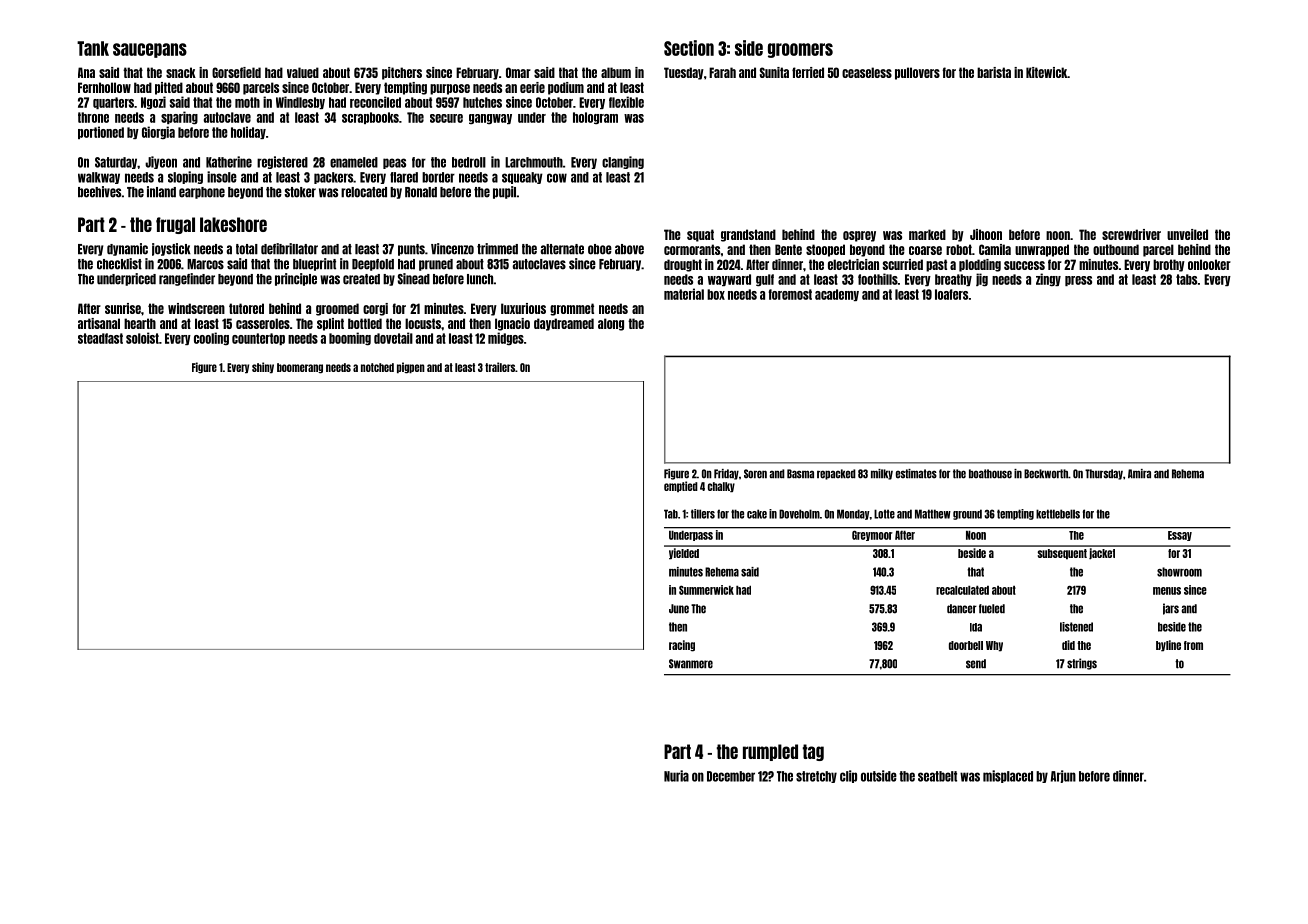  I want to click on along, so click(611, 324).
